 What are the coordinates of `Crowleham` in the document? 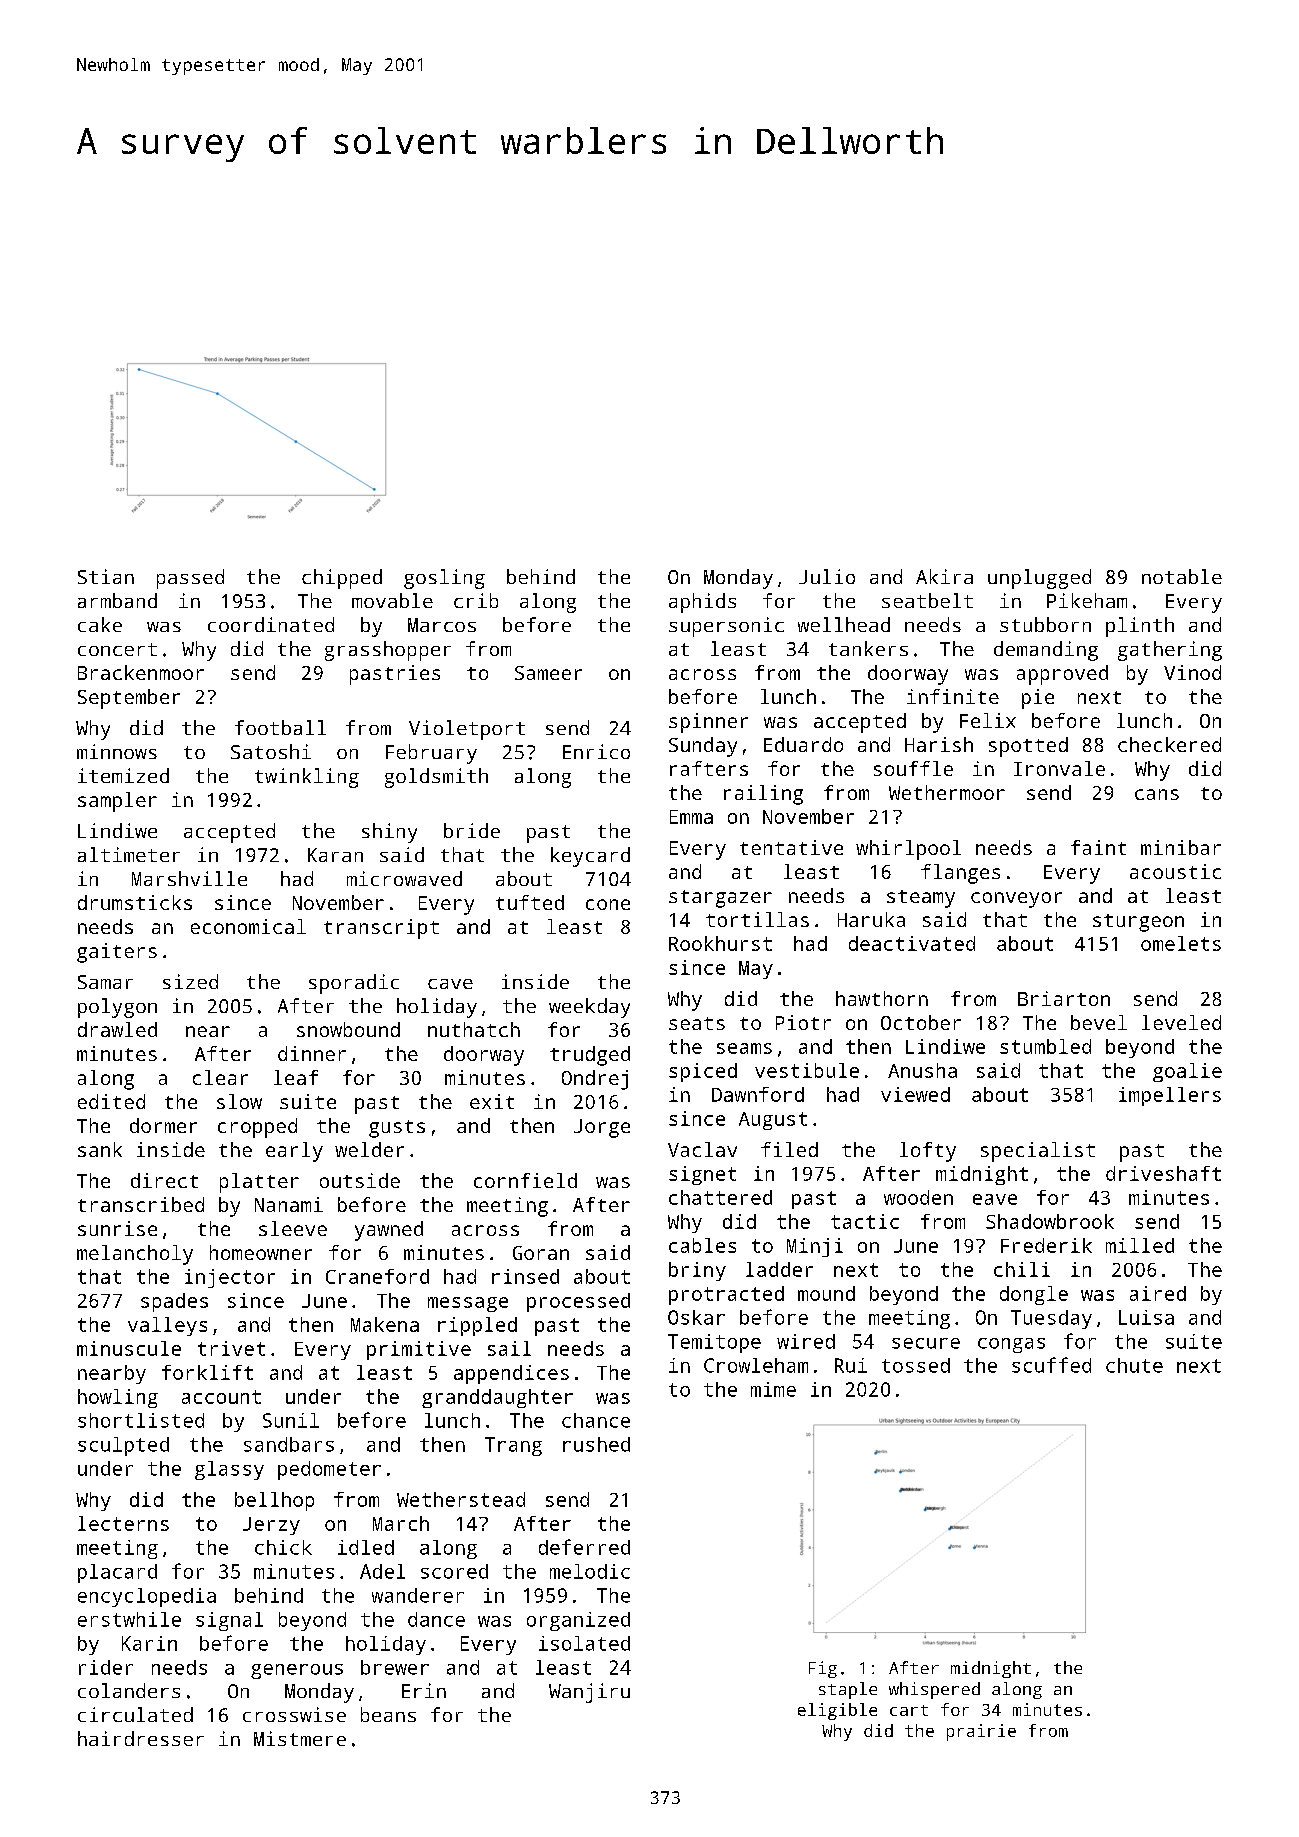 It's located at (756, 1365).
